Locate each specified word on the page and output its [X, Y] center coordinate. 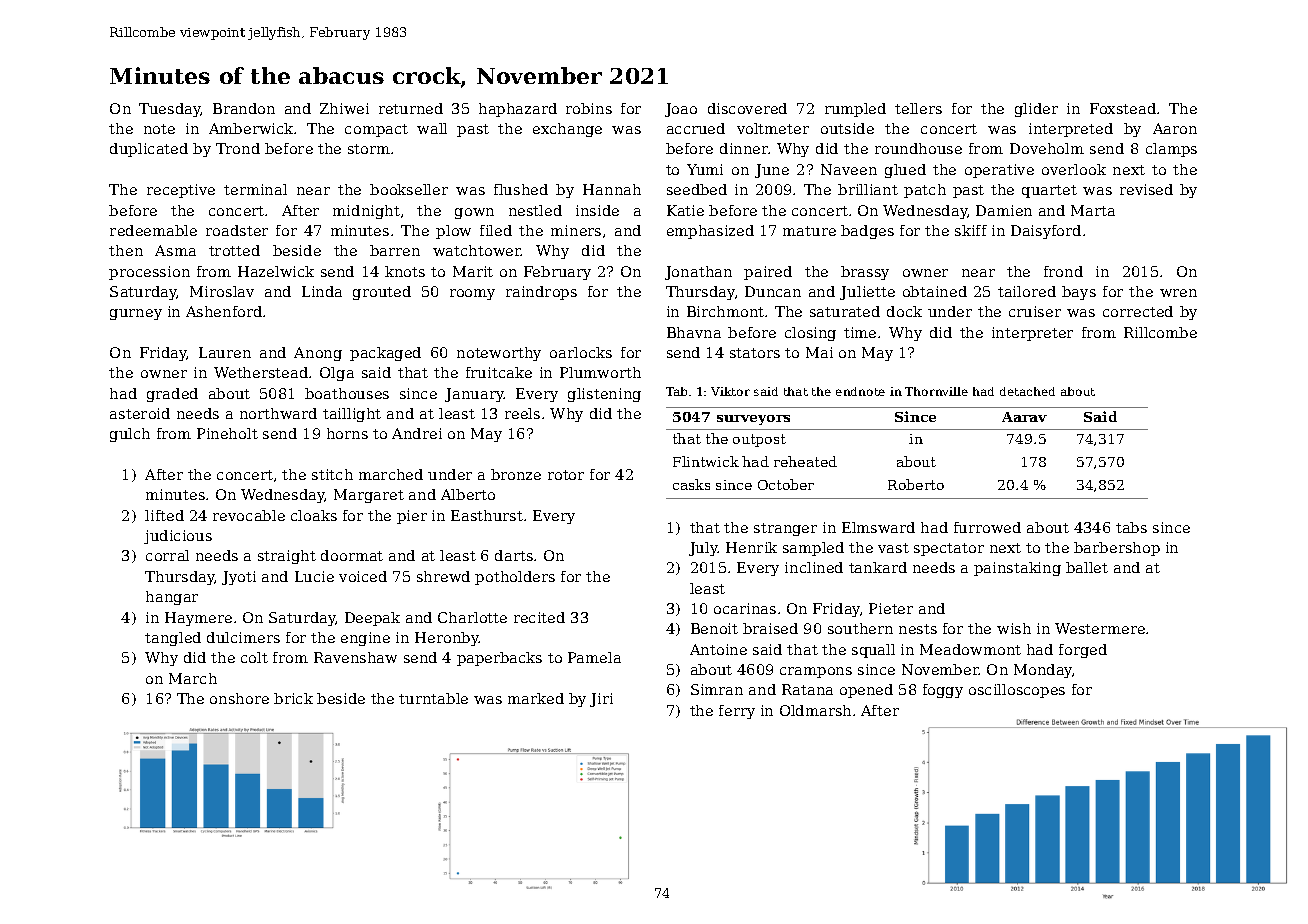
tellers [918, 108]
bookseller [409, 189]
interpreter [1032, 334]
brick [293, 698]
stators [755, 353]
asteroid [140, 413]
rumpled [855, 110]
